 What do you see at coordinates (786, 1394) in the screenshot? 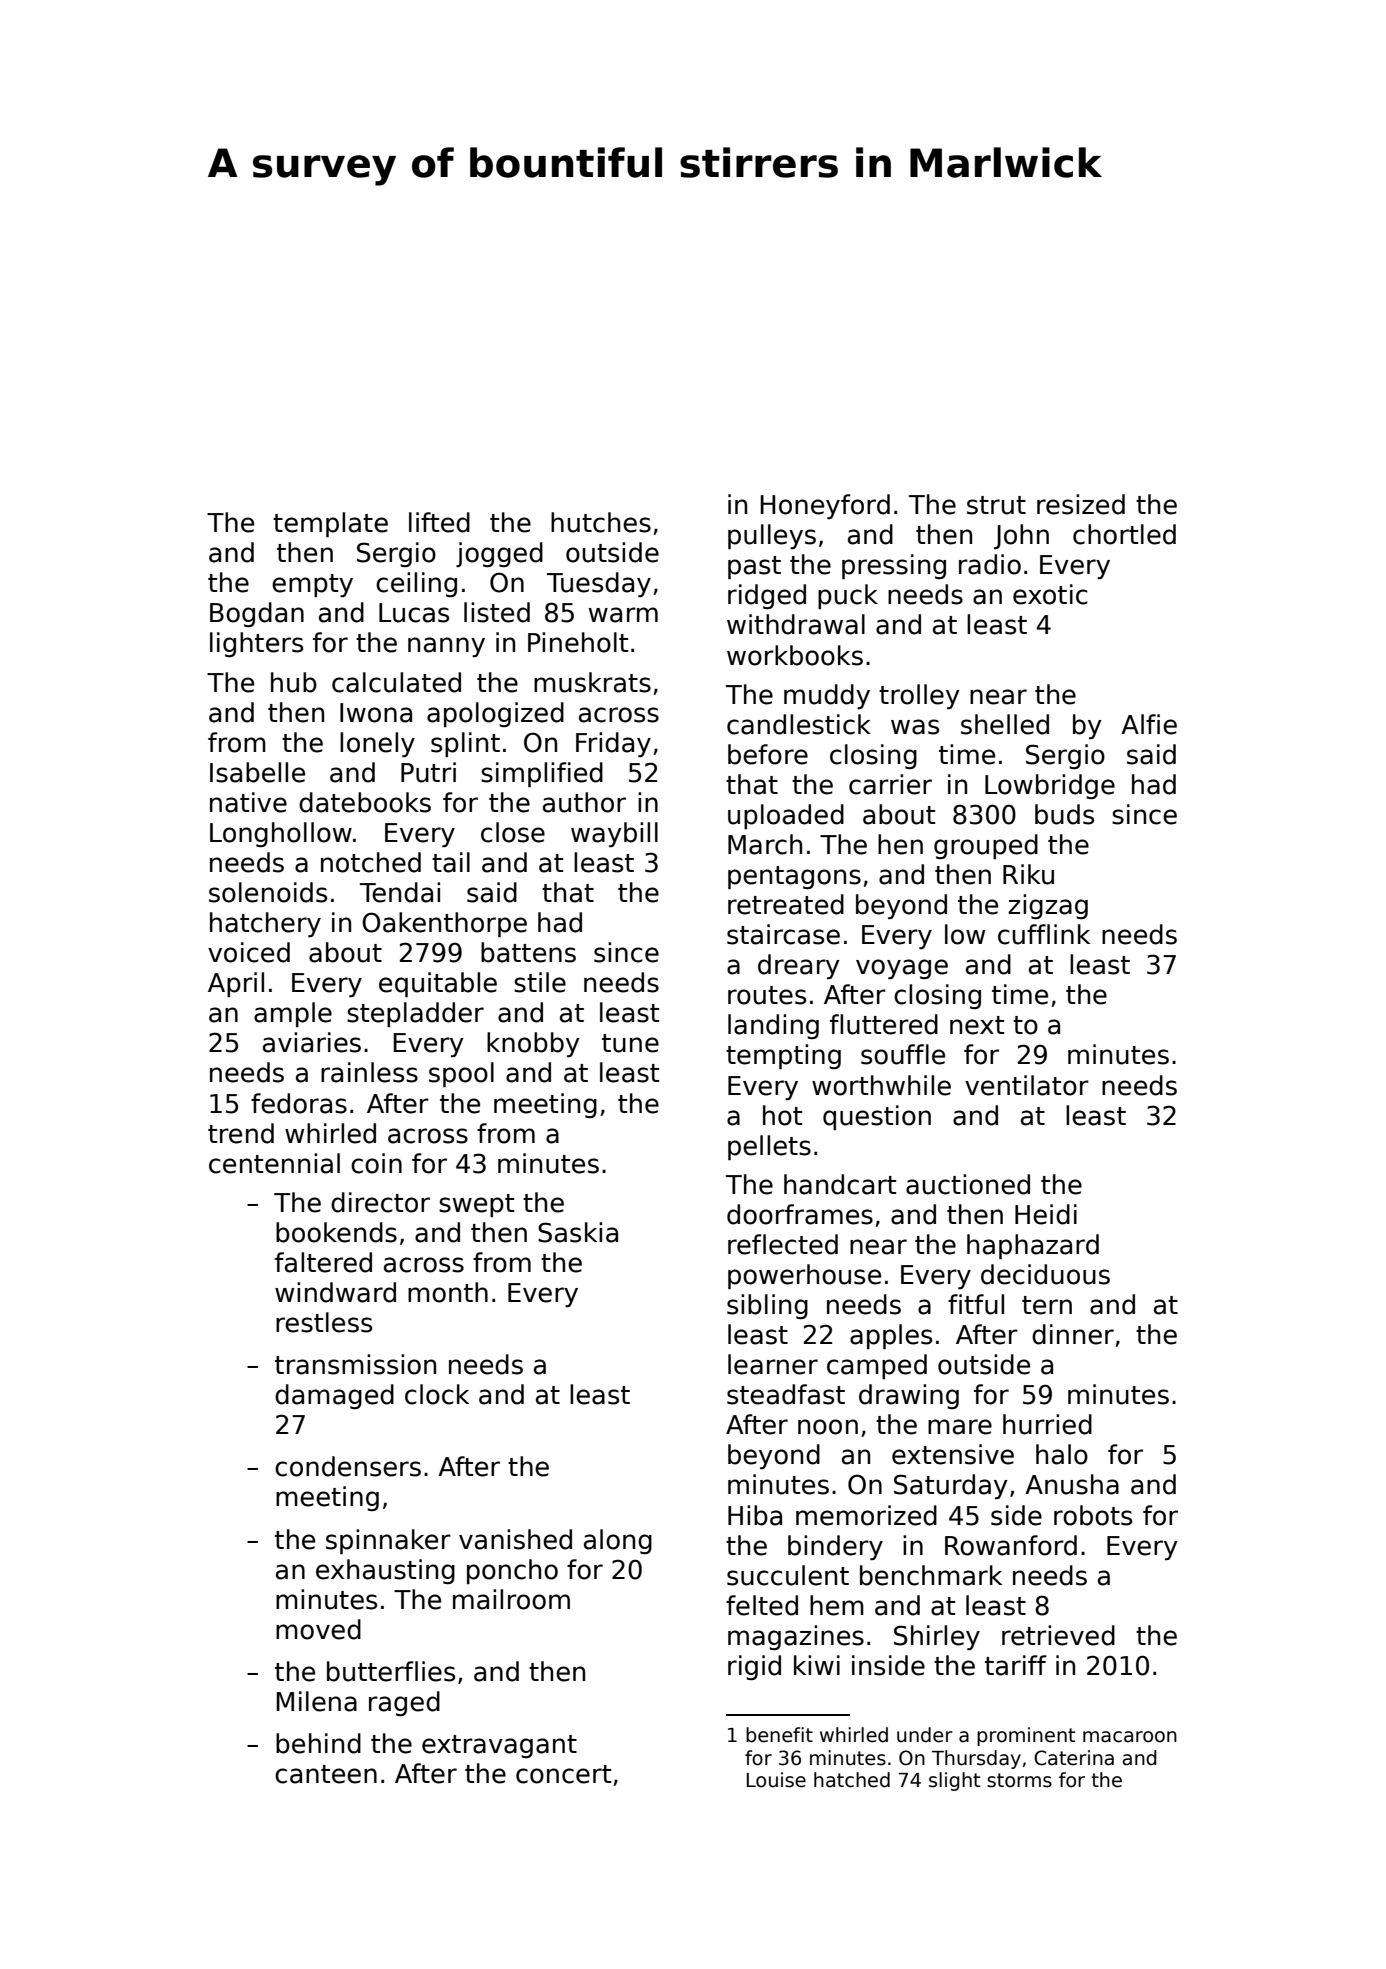
I see `steadfast` at bounding box center [786, 1394].
